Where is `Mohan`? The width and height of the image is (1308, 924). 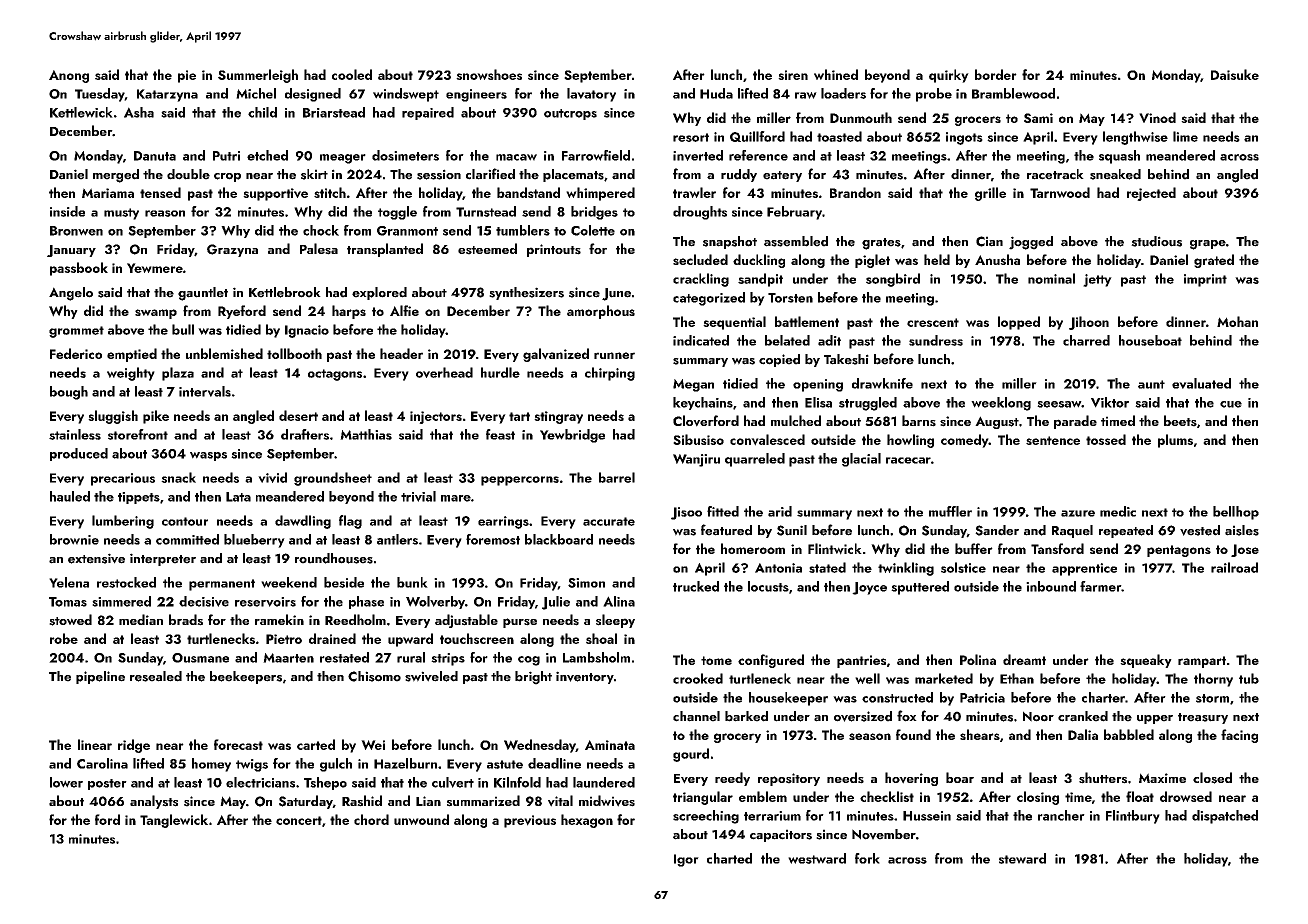 Mohan is located at coordinates (1237, 321).
